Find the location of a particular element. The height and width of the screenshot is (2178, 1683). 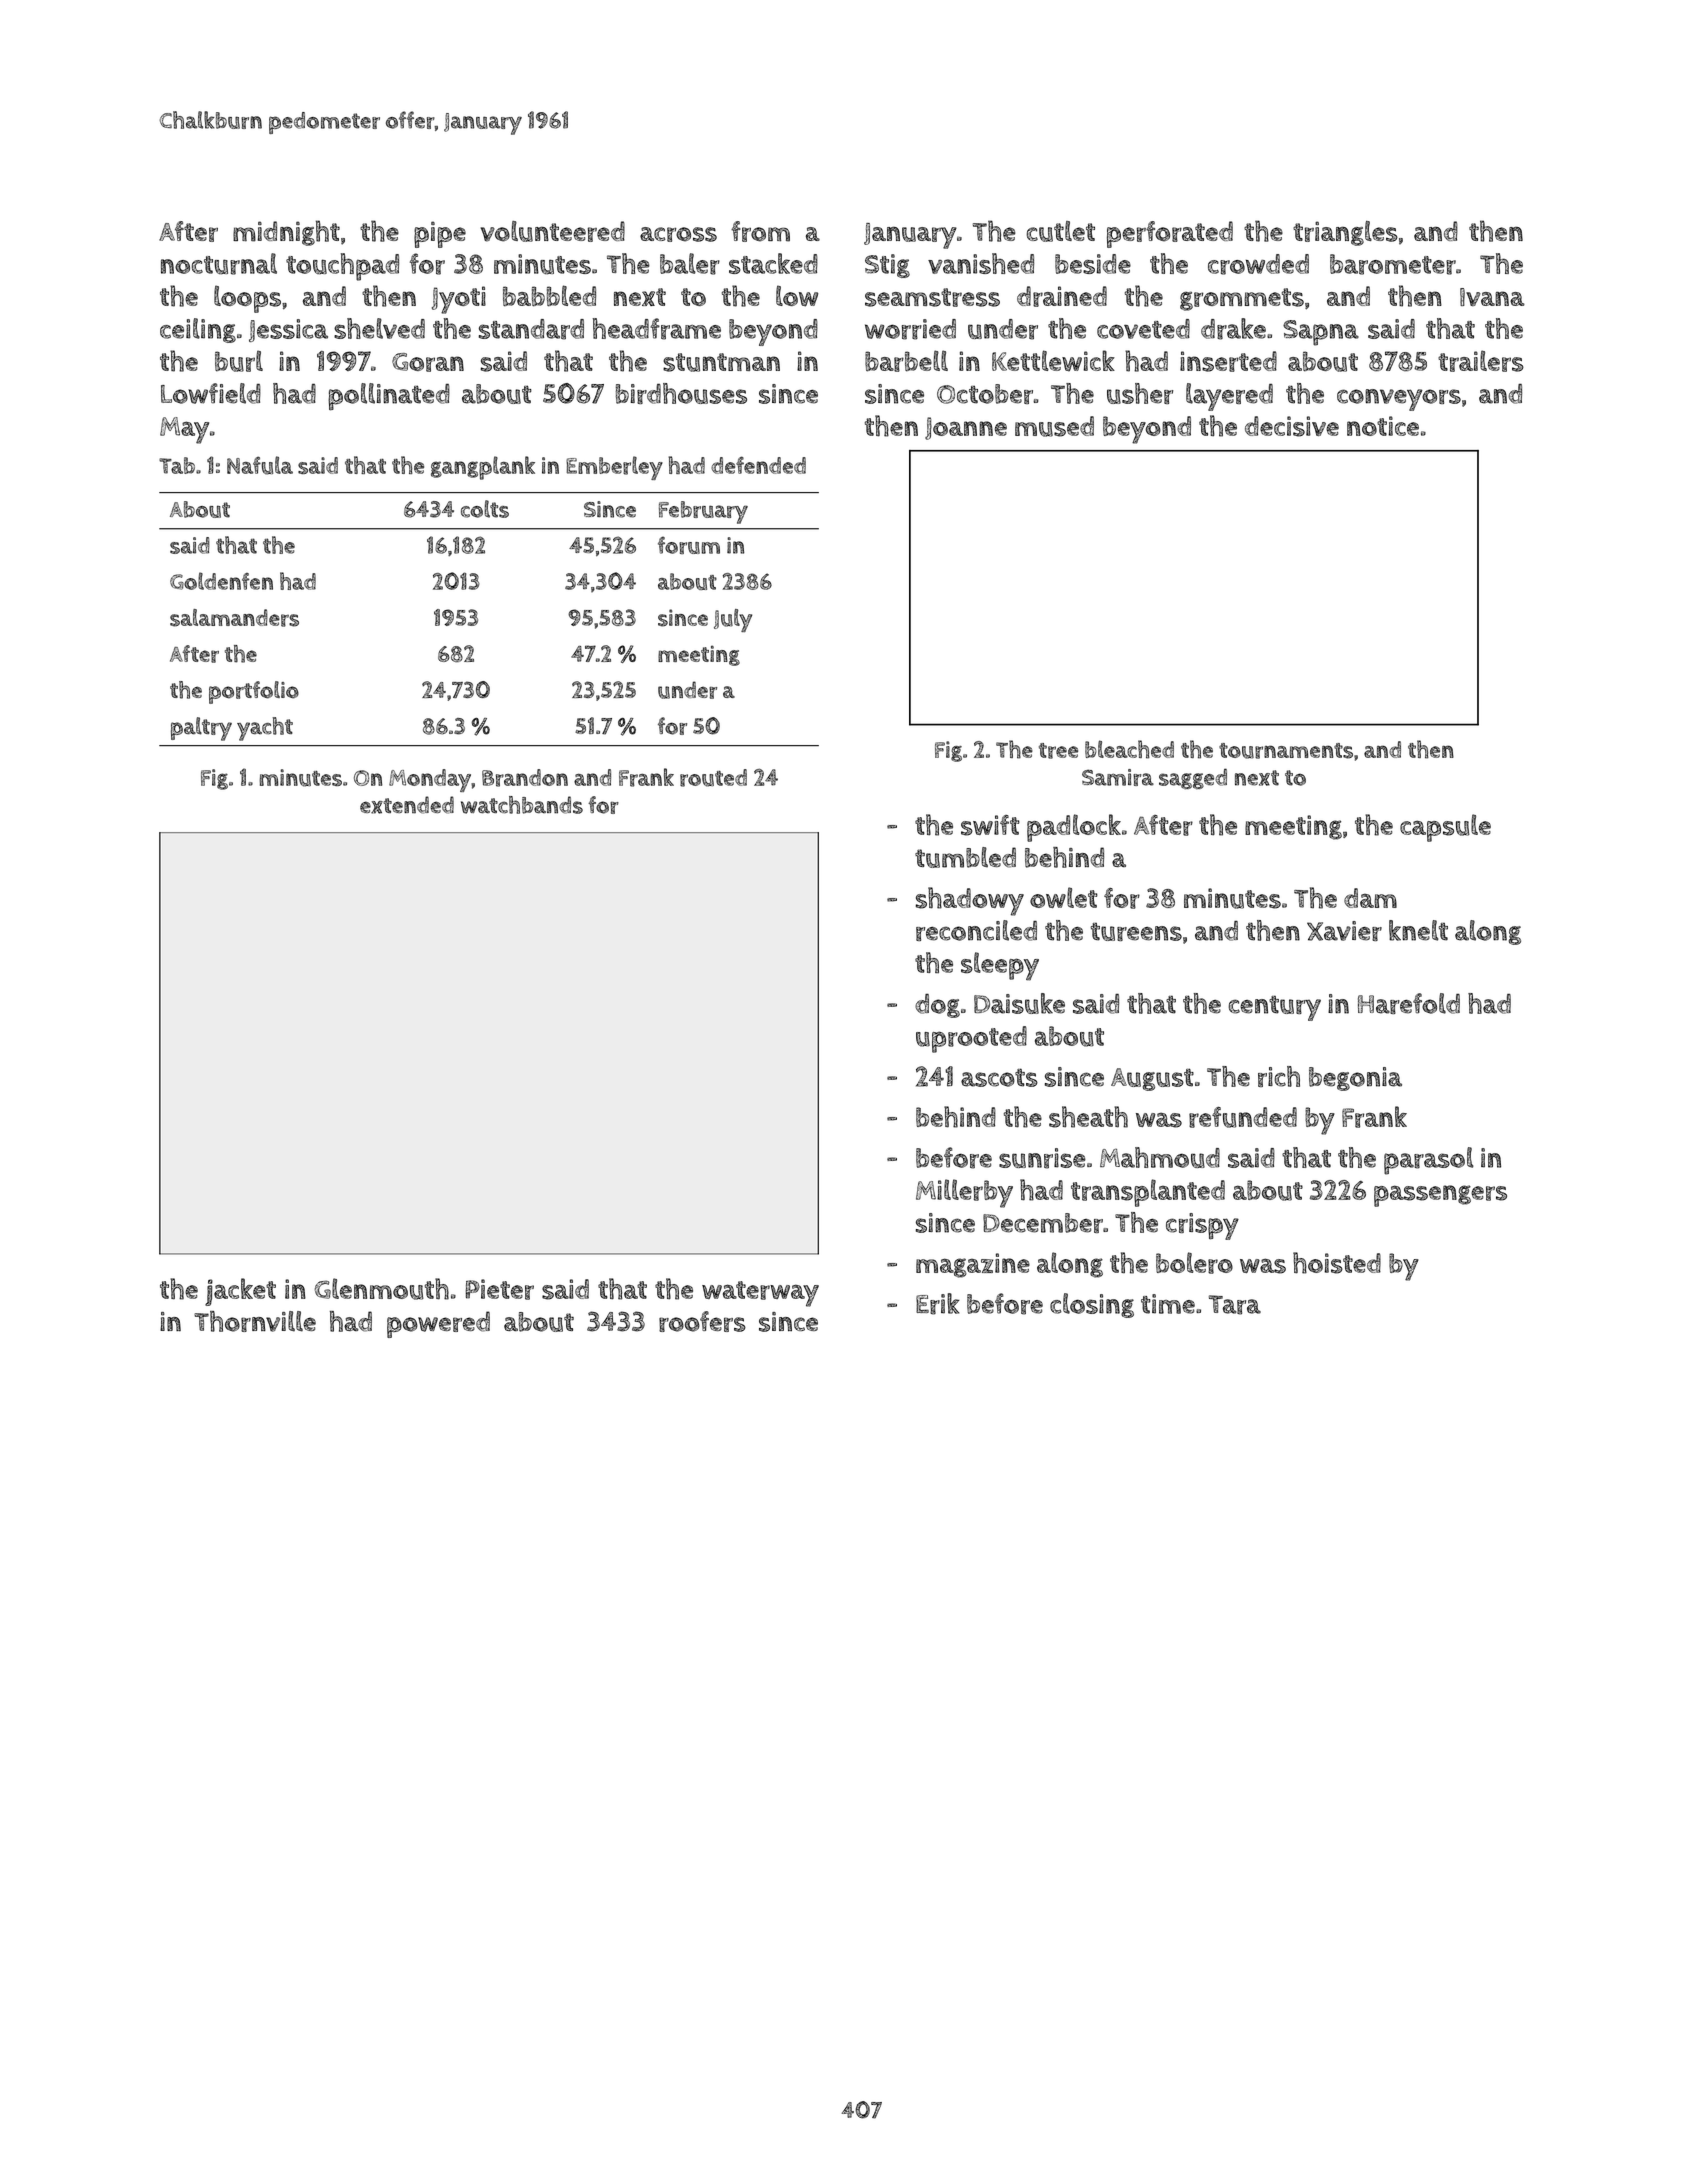

midnight is located at coordinates (286, 233).
